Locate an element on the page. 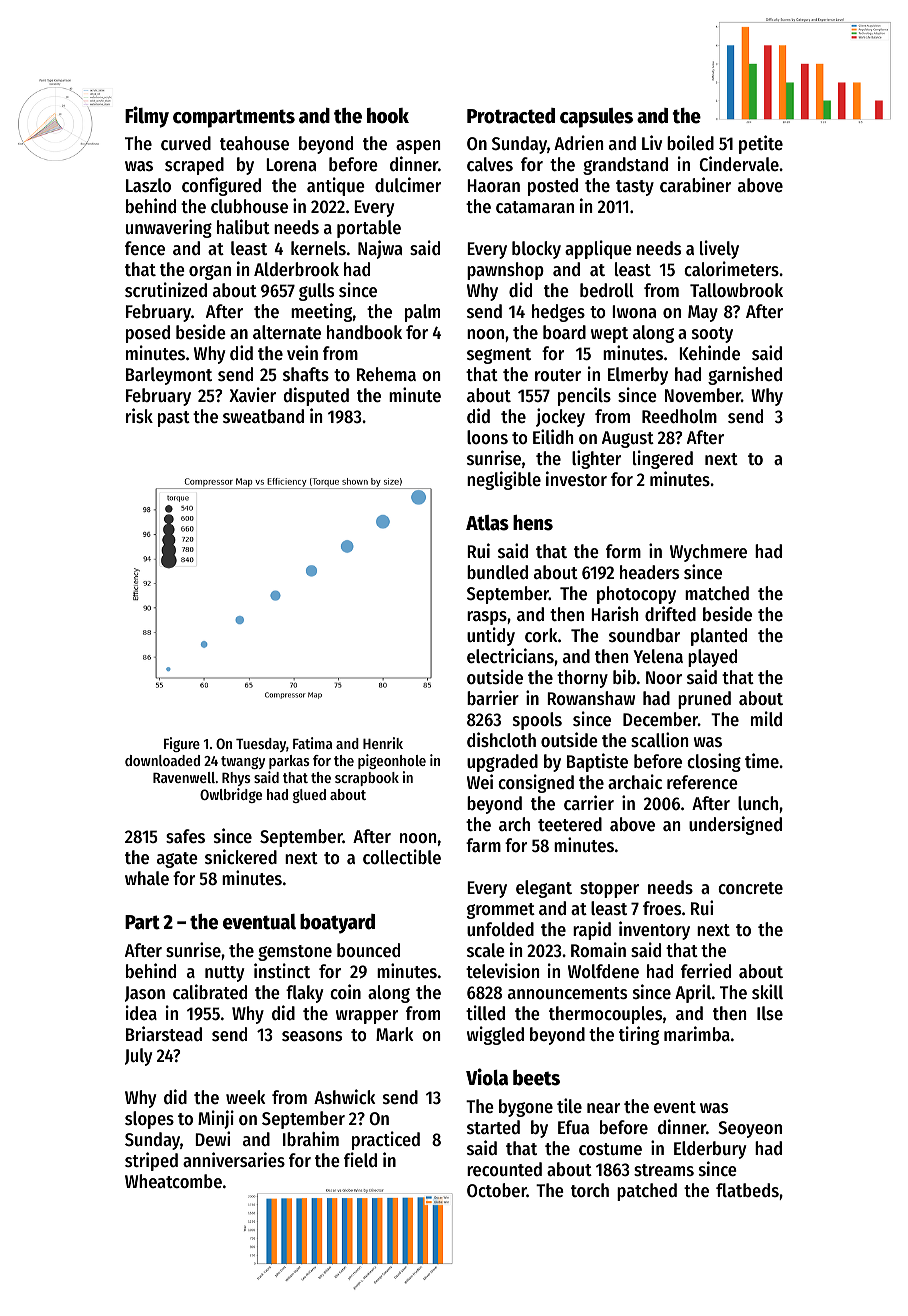 The image size is (908, 1316). whale is located at coordinates (147, 878).
